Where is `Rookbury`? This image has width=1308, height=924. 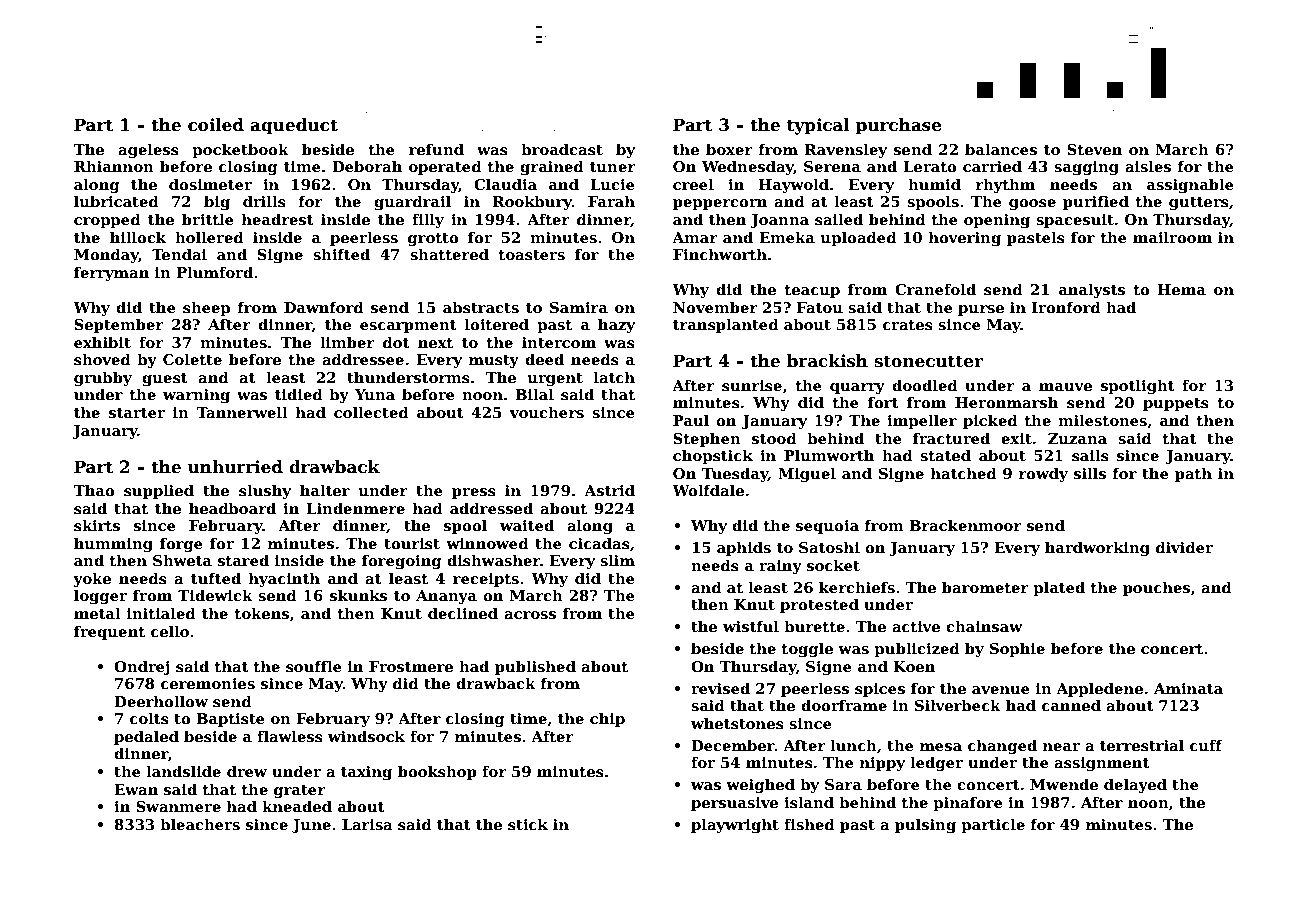
Rookbury is located at coordinates (532, 202).
